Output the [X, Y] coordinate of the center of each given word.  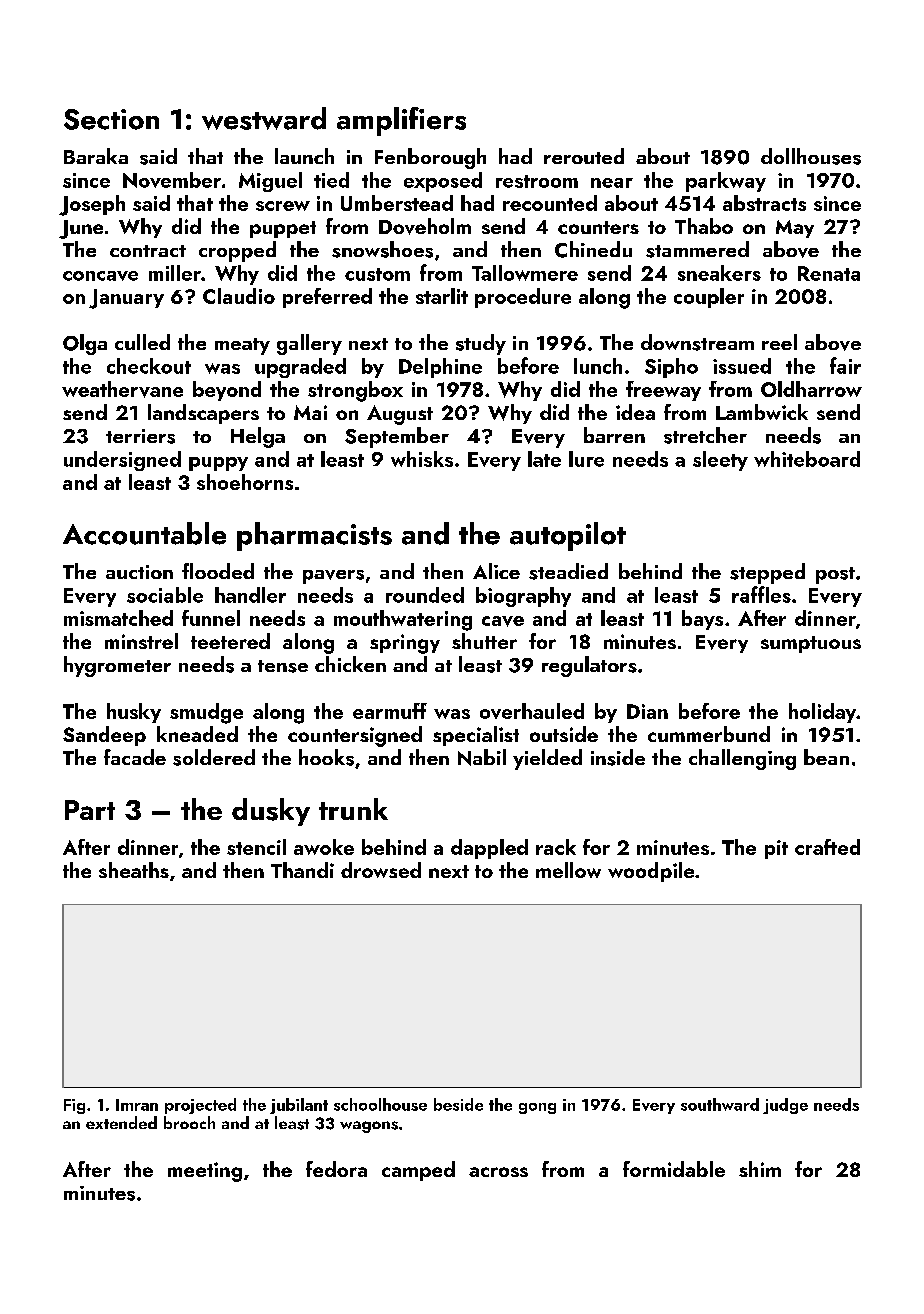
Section [111, 119]
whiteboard [807, 459]
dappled [489, 849]
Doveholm [425, 226]
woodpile [651, 872]
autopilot [568, 536]
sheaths [134, 870]
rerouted [584, 156]
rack [556, 847]
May [795, 229]
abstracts [764, 203]
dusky [271, 812]
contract [148, 251]
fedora [336, 1169]
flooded [218, 571]
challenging [742, 759]
